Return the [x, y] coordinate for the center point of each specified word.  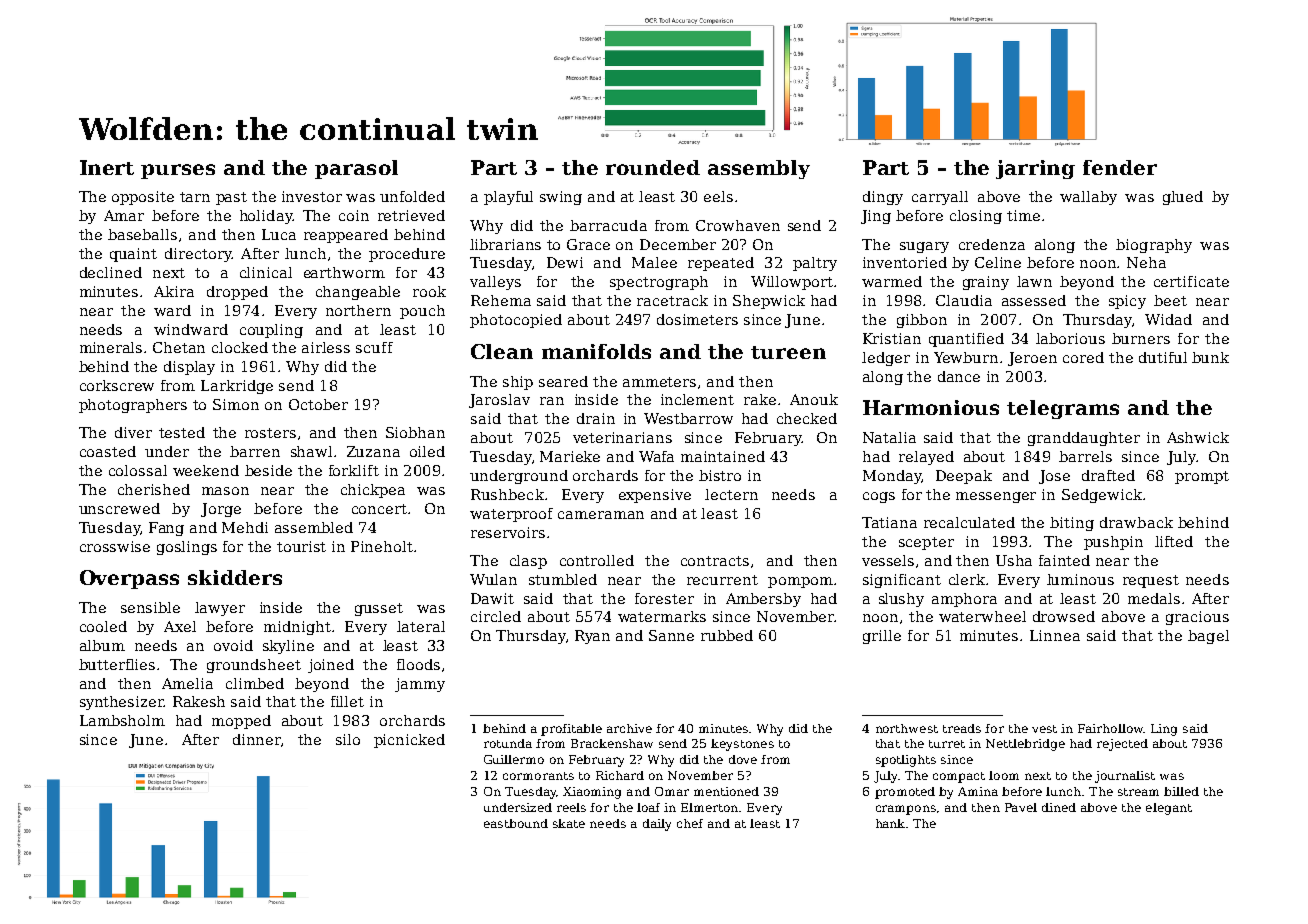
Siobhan [415, 432]
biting [1072, 524]
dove [743, 759]
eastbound [516, 823]
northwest [907, 728]
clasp [528, 562]
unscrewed [119, 508]
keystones [742, 745]
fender [1120, 167]
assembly [759, 169]
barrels [1085, 456]
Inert [107, 167]
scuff [374, 347]
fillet [347, 701]
